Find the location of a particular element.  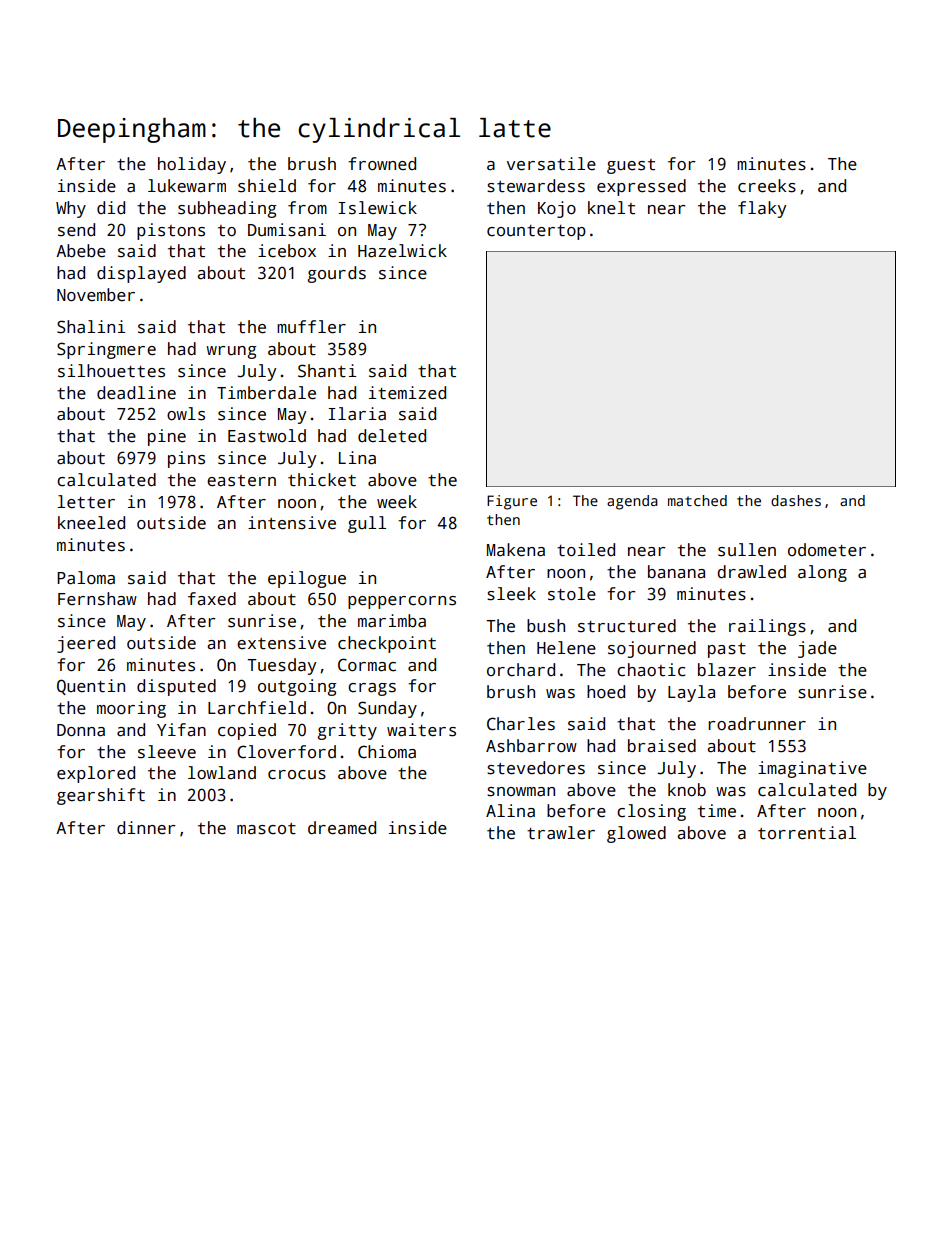

subheading is located at coordinates (227, 209).
